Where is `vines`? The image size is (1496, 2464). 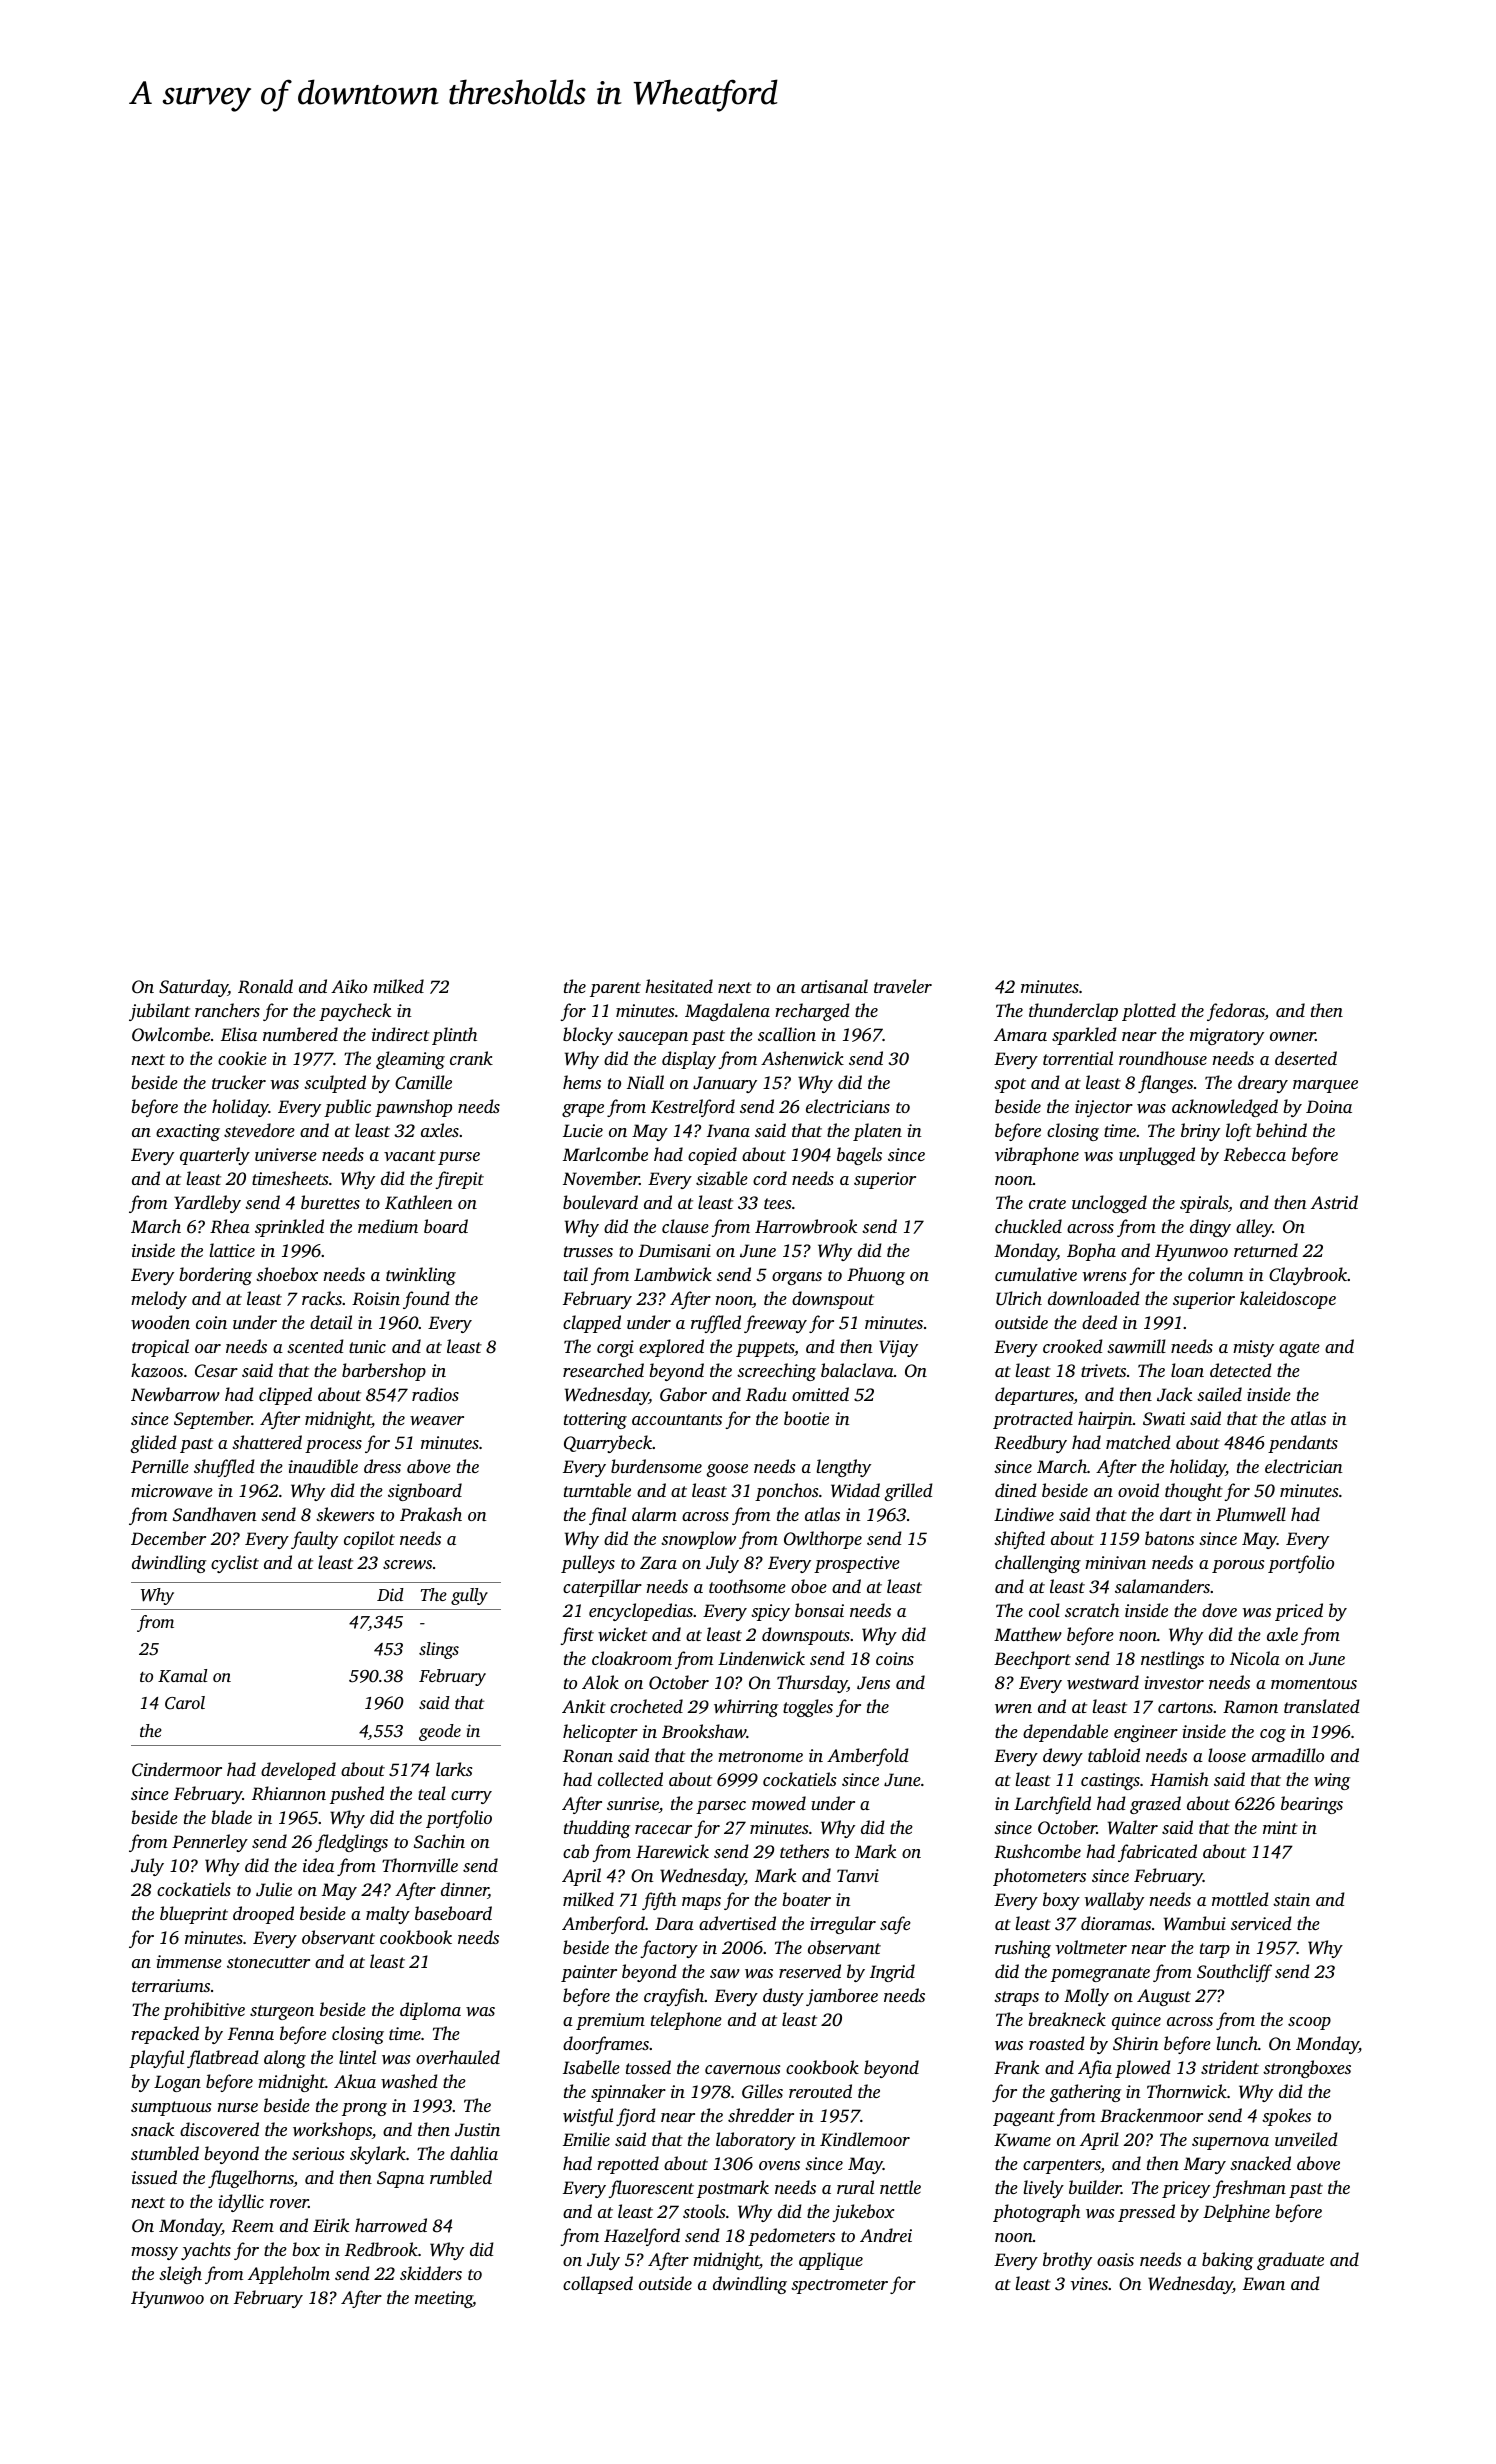
vines is located at coordinates (1089, 2283).
